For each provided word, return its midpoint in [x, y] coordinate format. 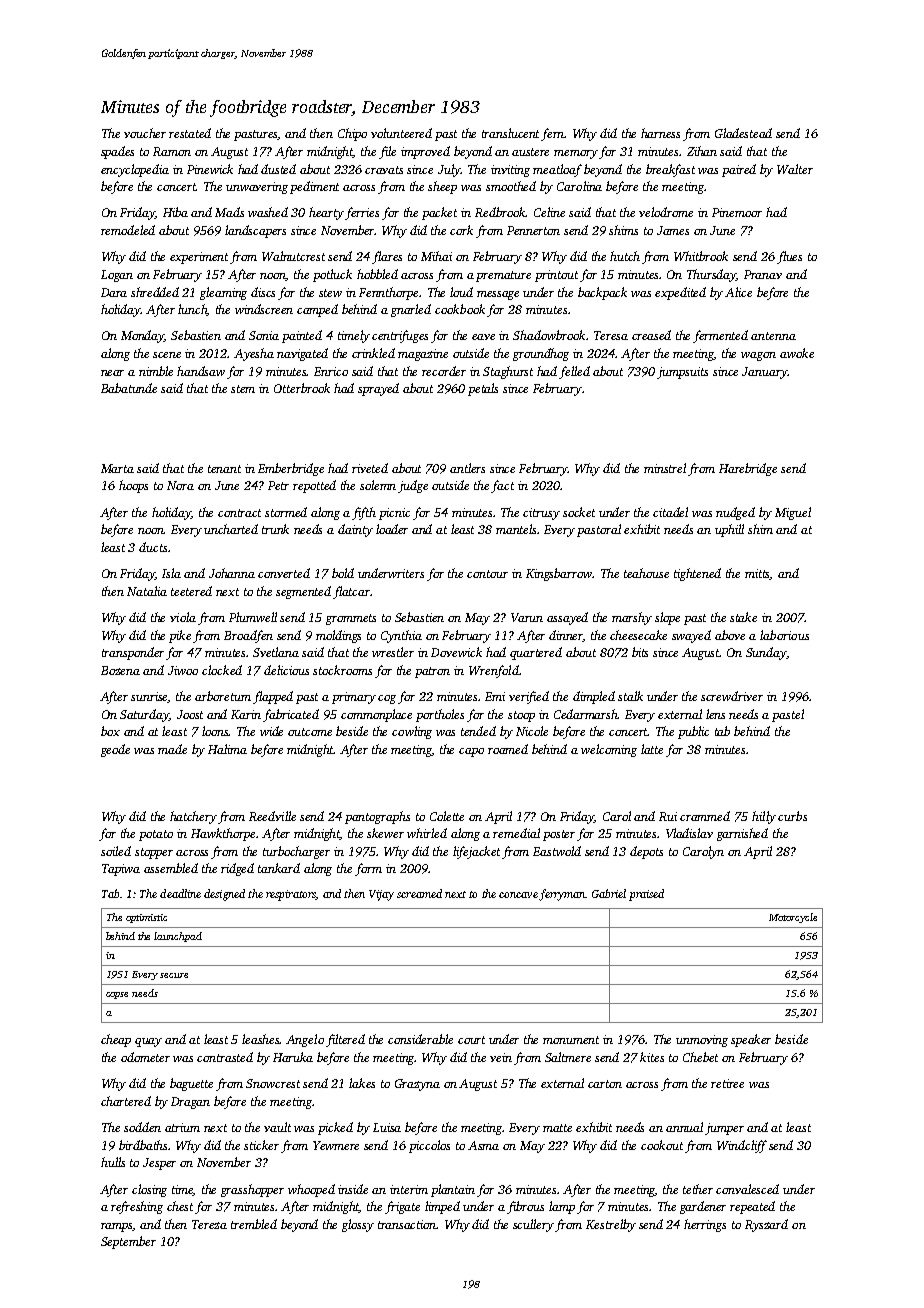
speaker [751, 1040]
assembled [171, 868]
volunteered [401, 133]
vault [277, 1127]
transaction [407, 1224]
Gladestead [743, 133]
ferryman [562, 895]
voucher [145, 133]
